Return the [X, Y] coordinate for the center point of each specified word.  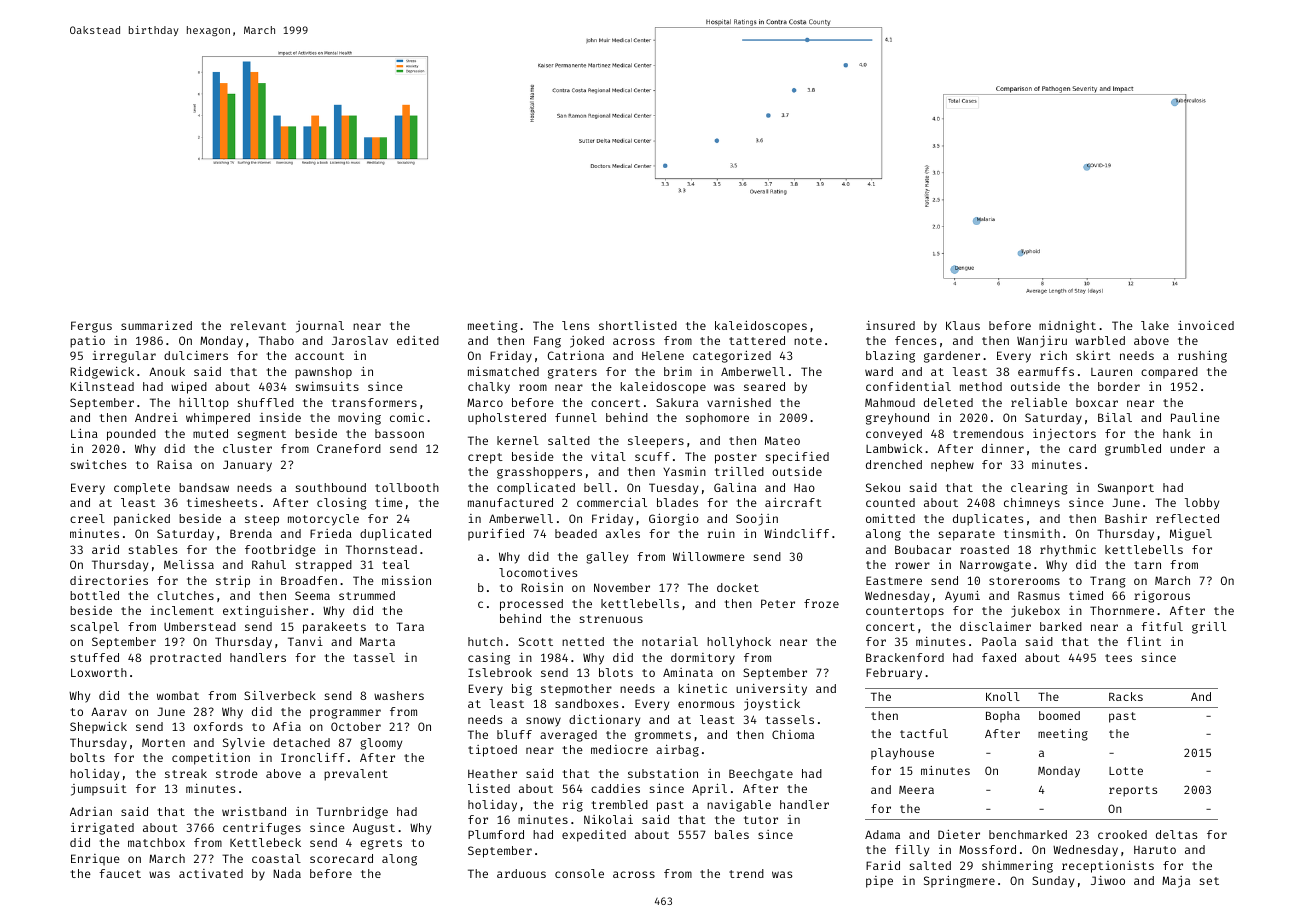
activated [211, 873]
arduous [521, 873]
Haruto [1155, 850]
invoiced [1206, 325]
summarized [156, 325]
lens [575, 325]
